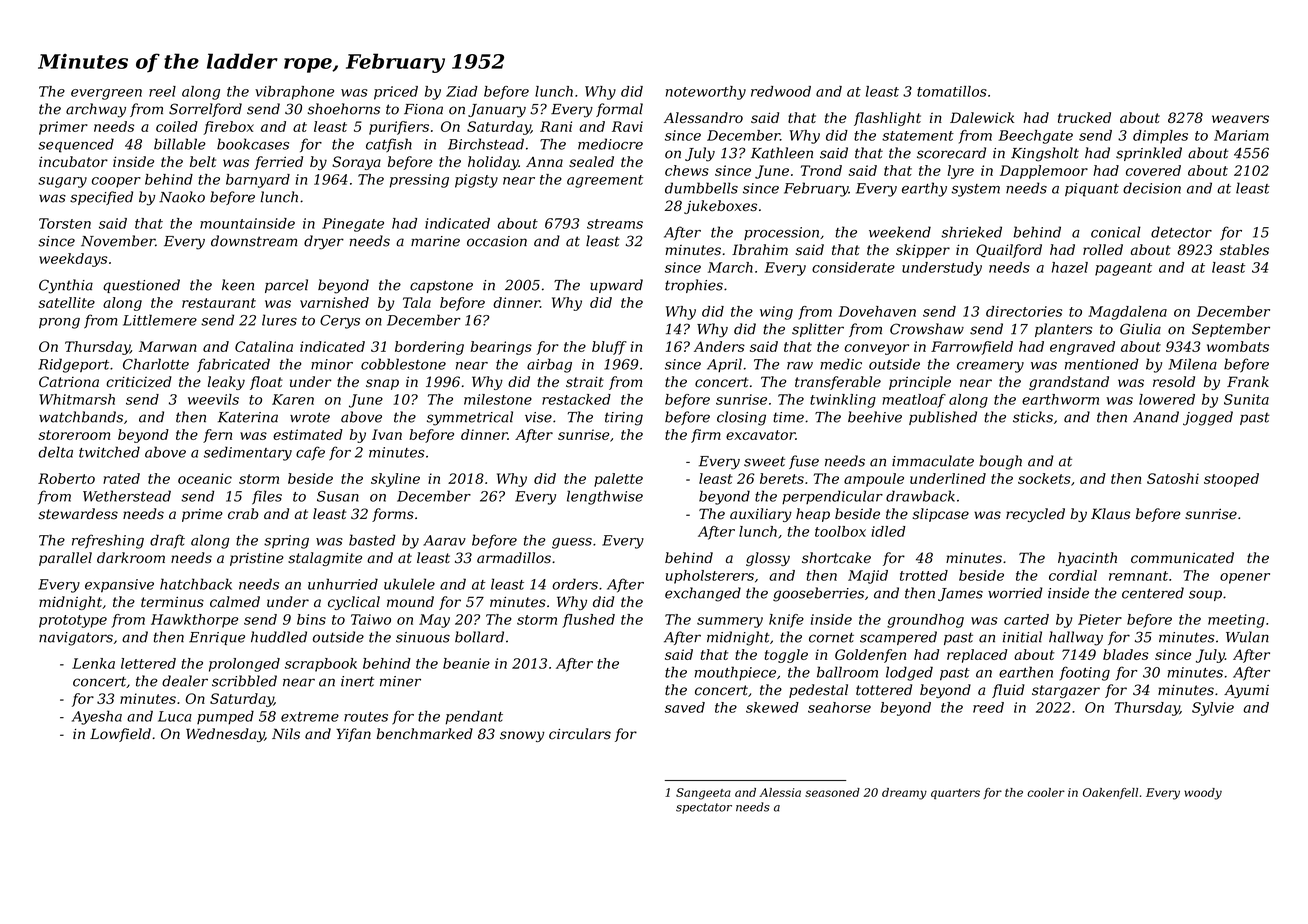 The image size is (1308, 924). I want to click on weekdays, so click(73, 260).
